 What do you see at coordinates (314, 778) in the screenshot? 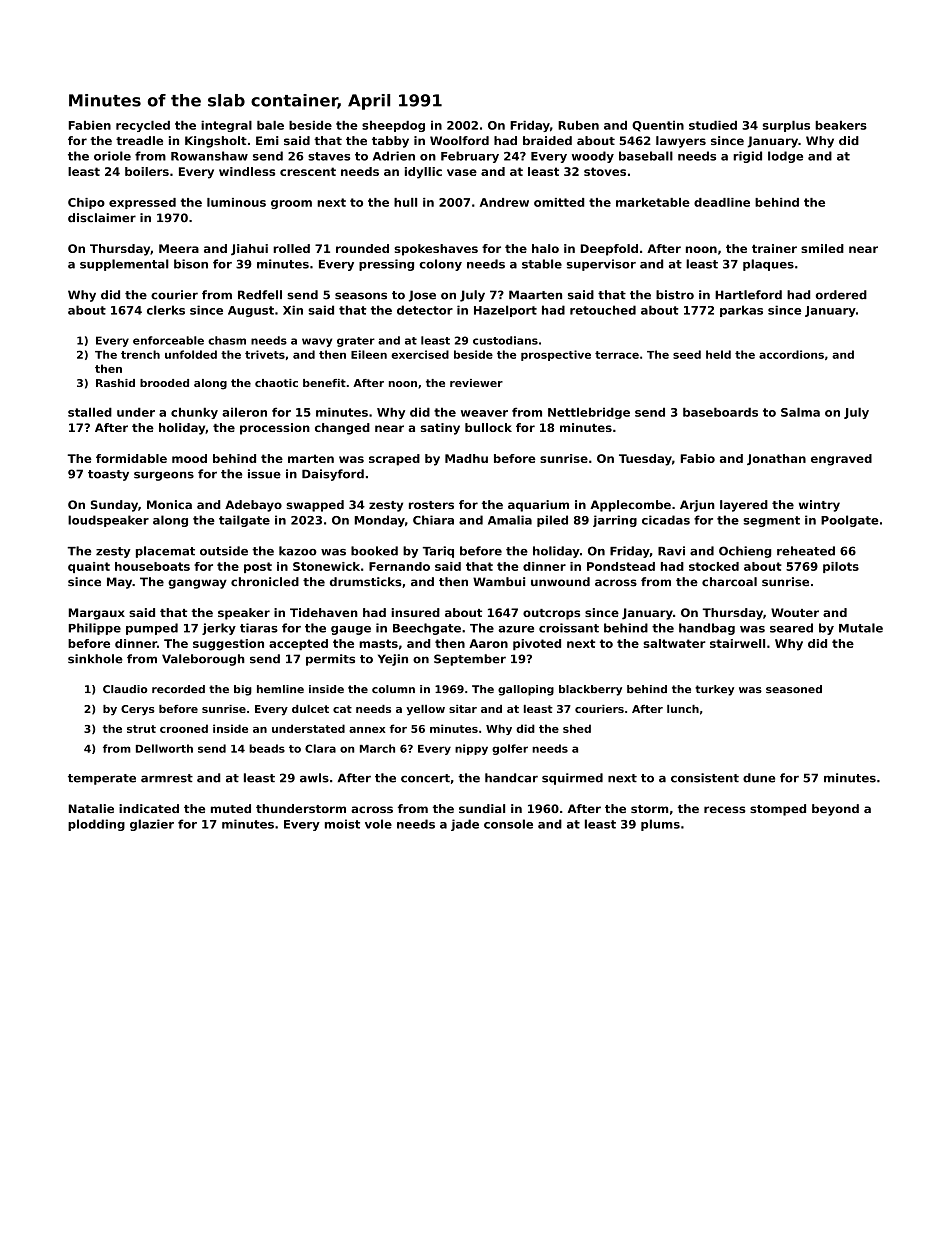
I see `awls` at bounding box center [314, 778].
